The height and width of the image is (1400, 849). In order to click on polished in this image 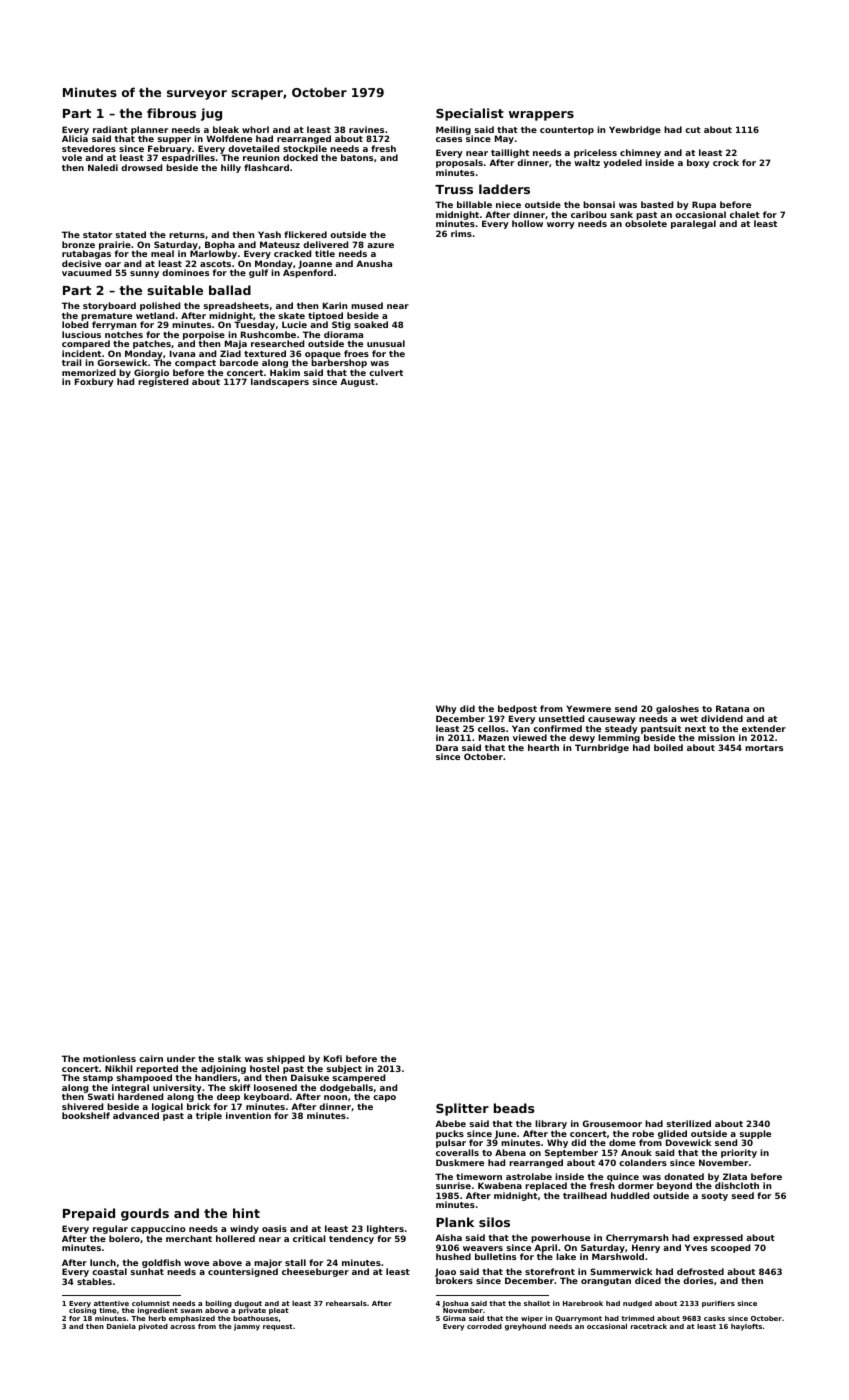, I will do `click(160, 306)`.
